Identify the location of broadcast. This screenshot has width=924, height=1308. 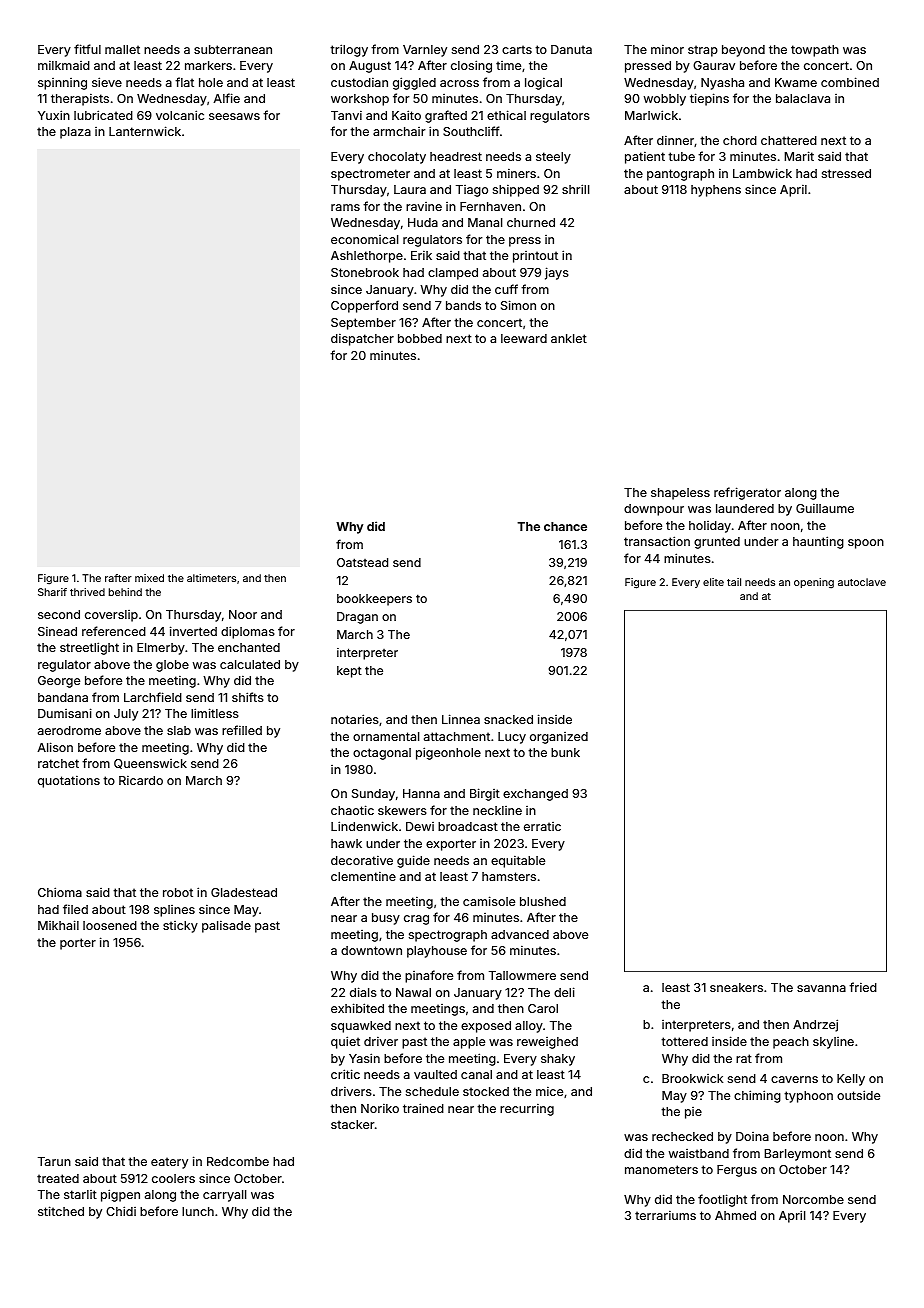
(468, 826).
